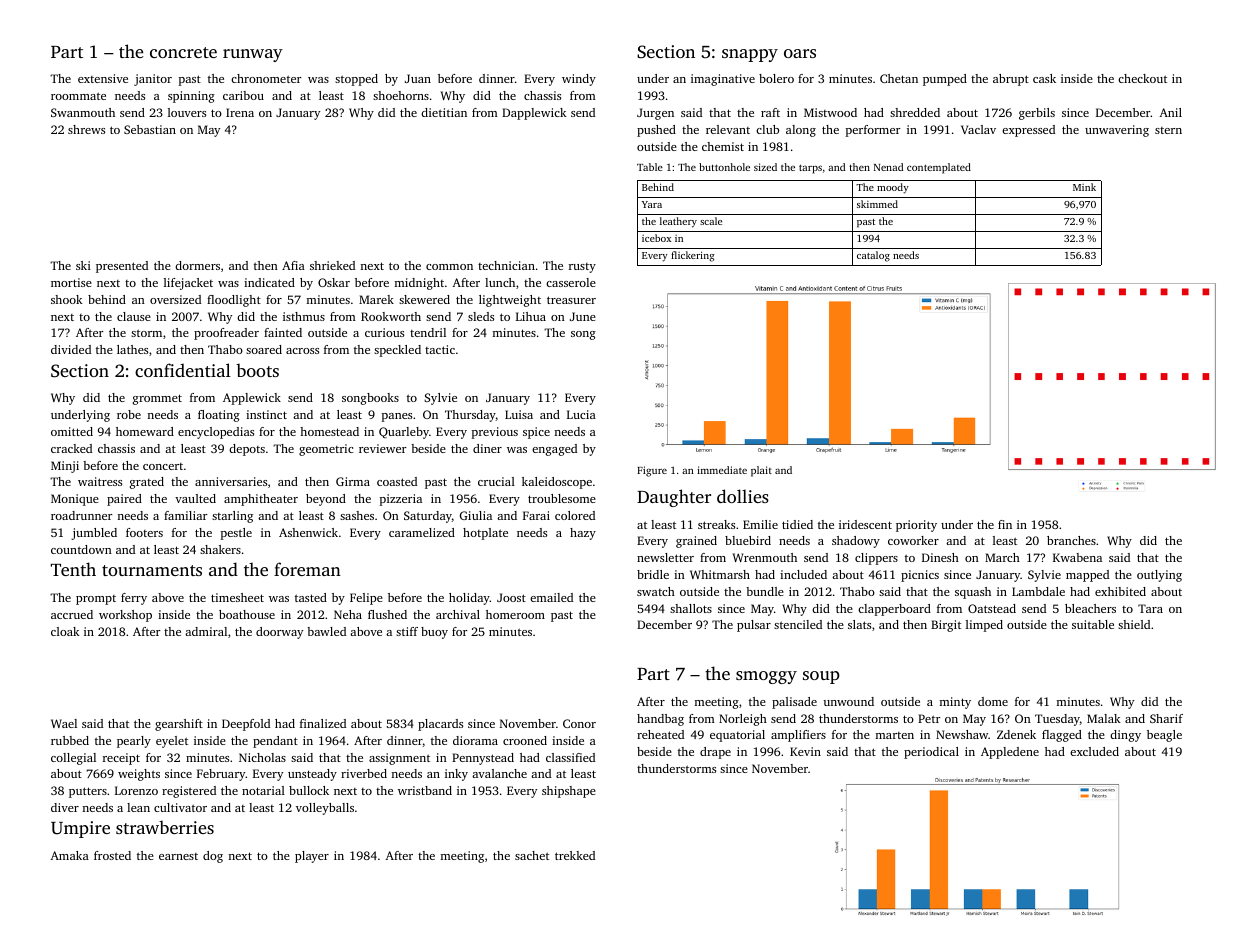  What do you see at coordinates (71, 349) in the document?
I see `divided` at bounding box center [71, 349].
